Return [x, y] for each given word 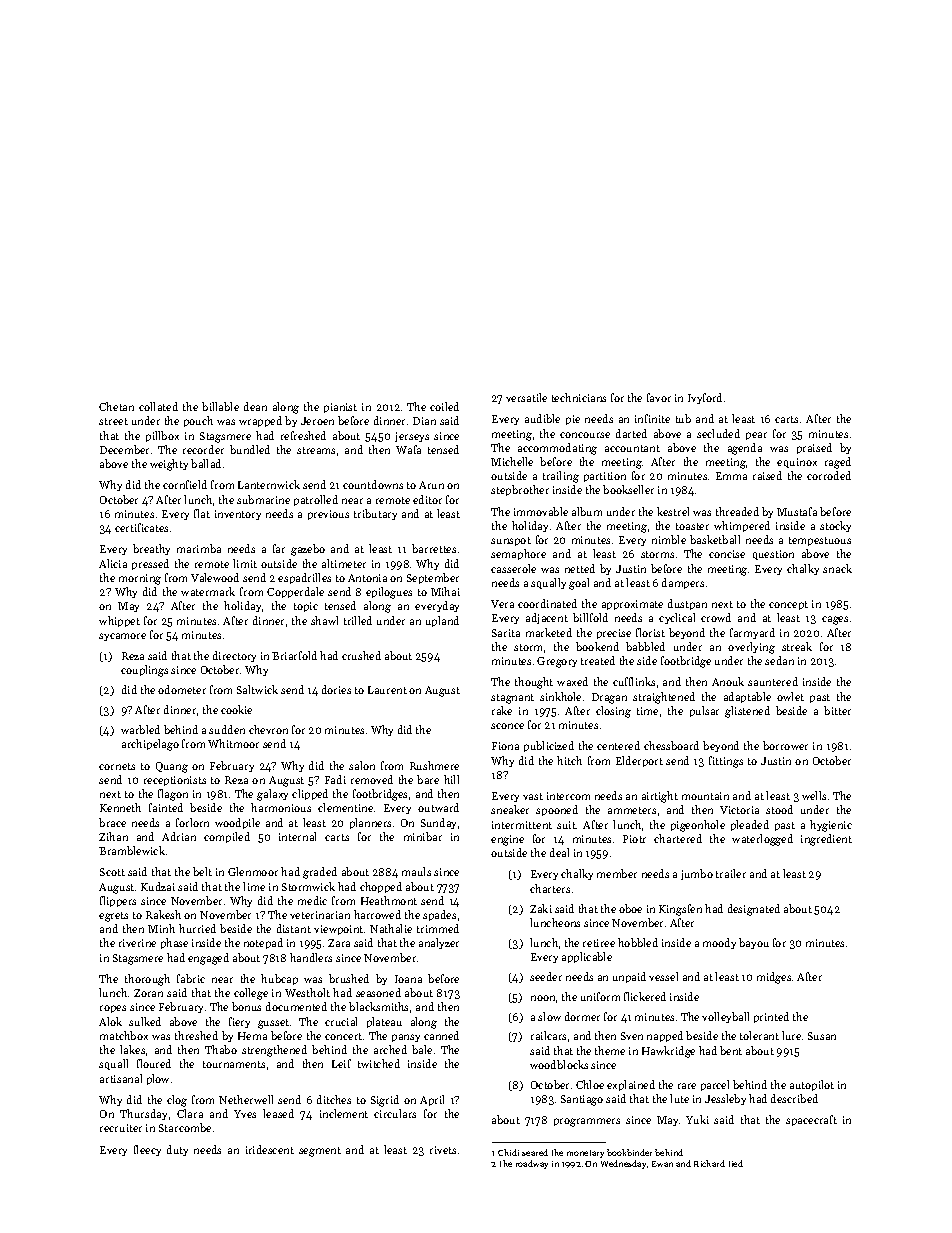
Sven [632, 1036]
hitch [569, 760]
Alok [110, 1021]
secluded [718, 433]
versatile [526, 397]
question [773, 555]
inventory [238, 515]
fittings [726, 762]
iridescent [270, 1149]
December [124, 449]
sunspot [511, 541]
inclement [344, 1113]
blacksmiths [378, 1006]
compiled [227, 837]
